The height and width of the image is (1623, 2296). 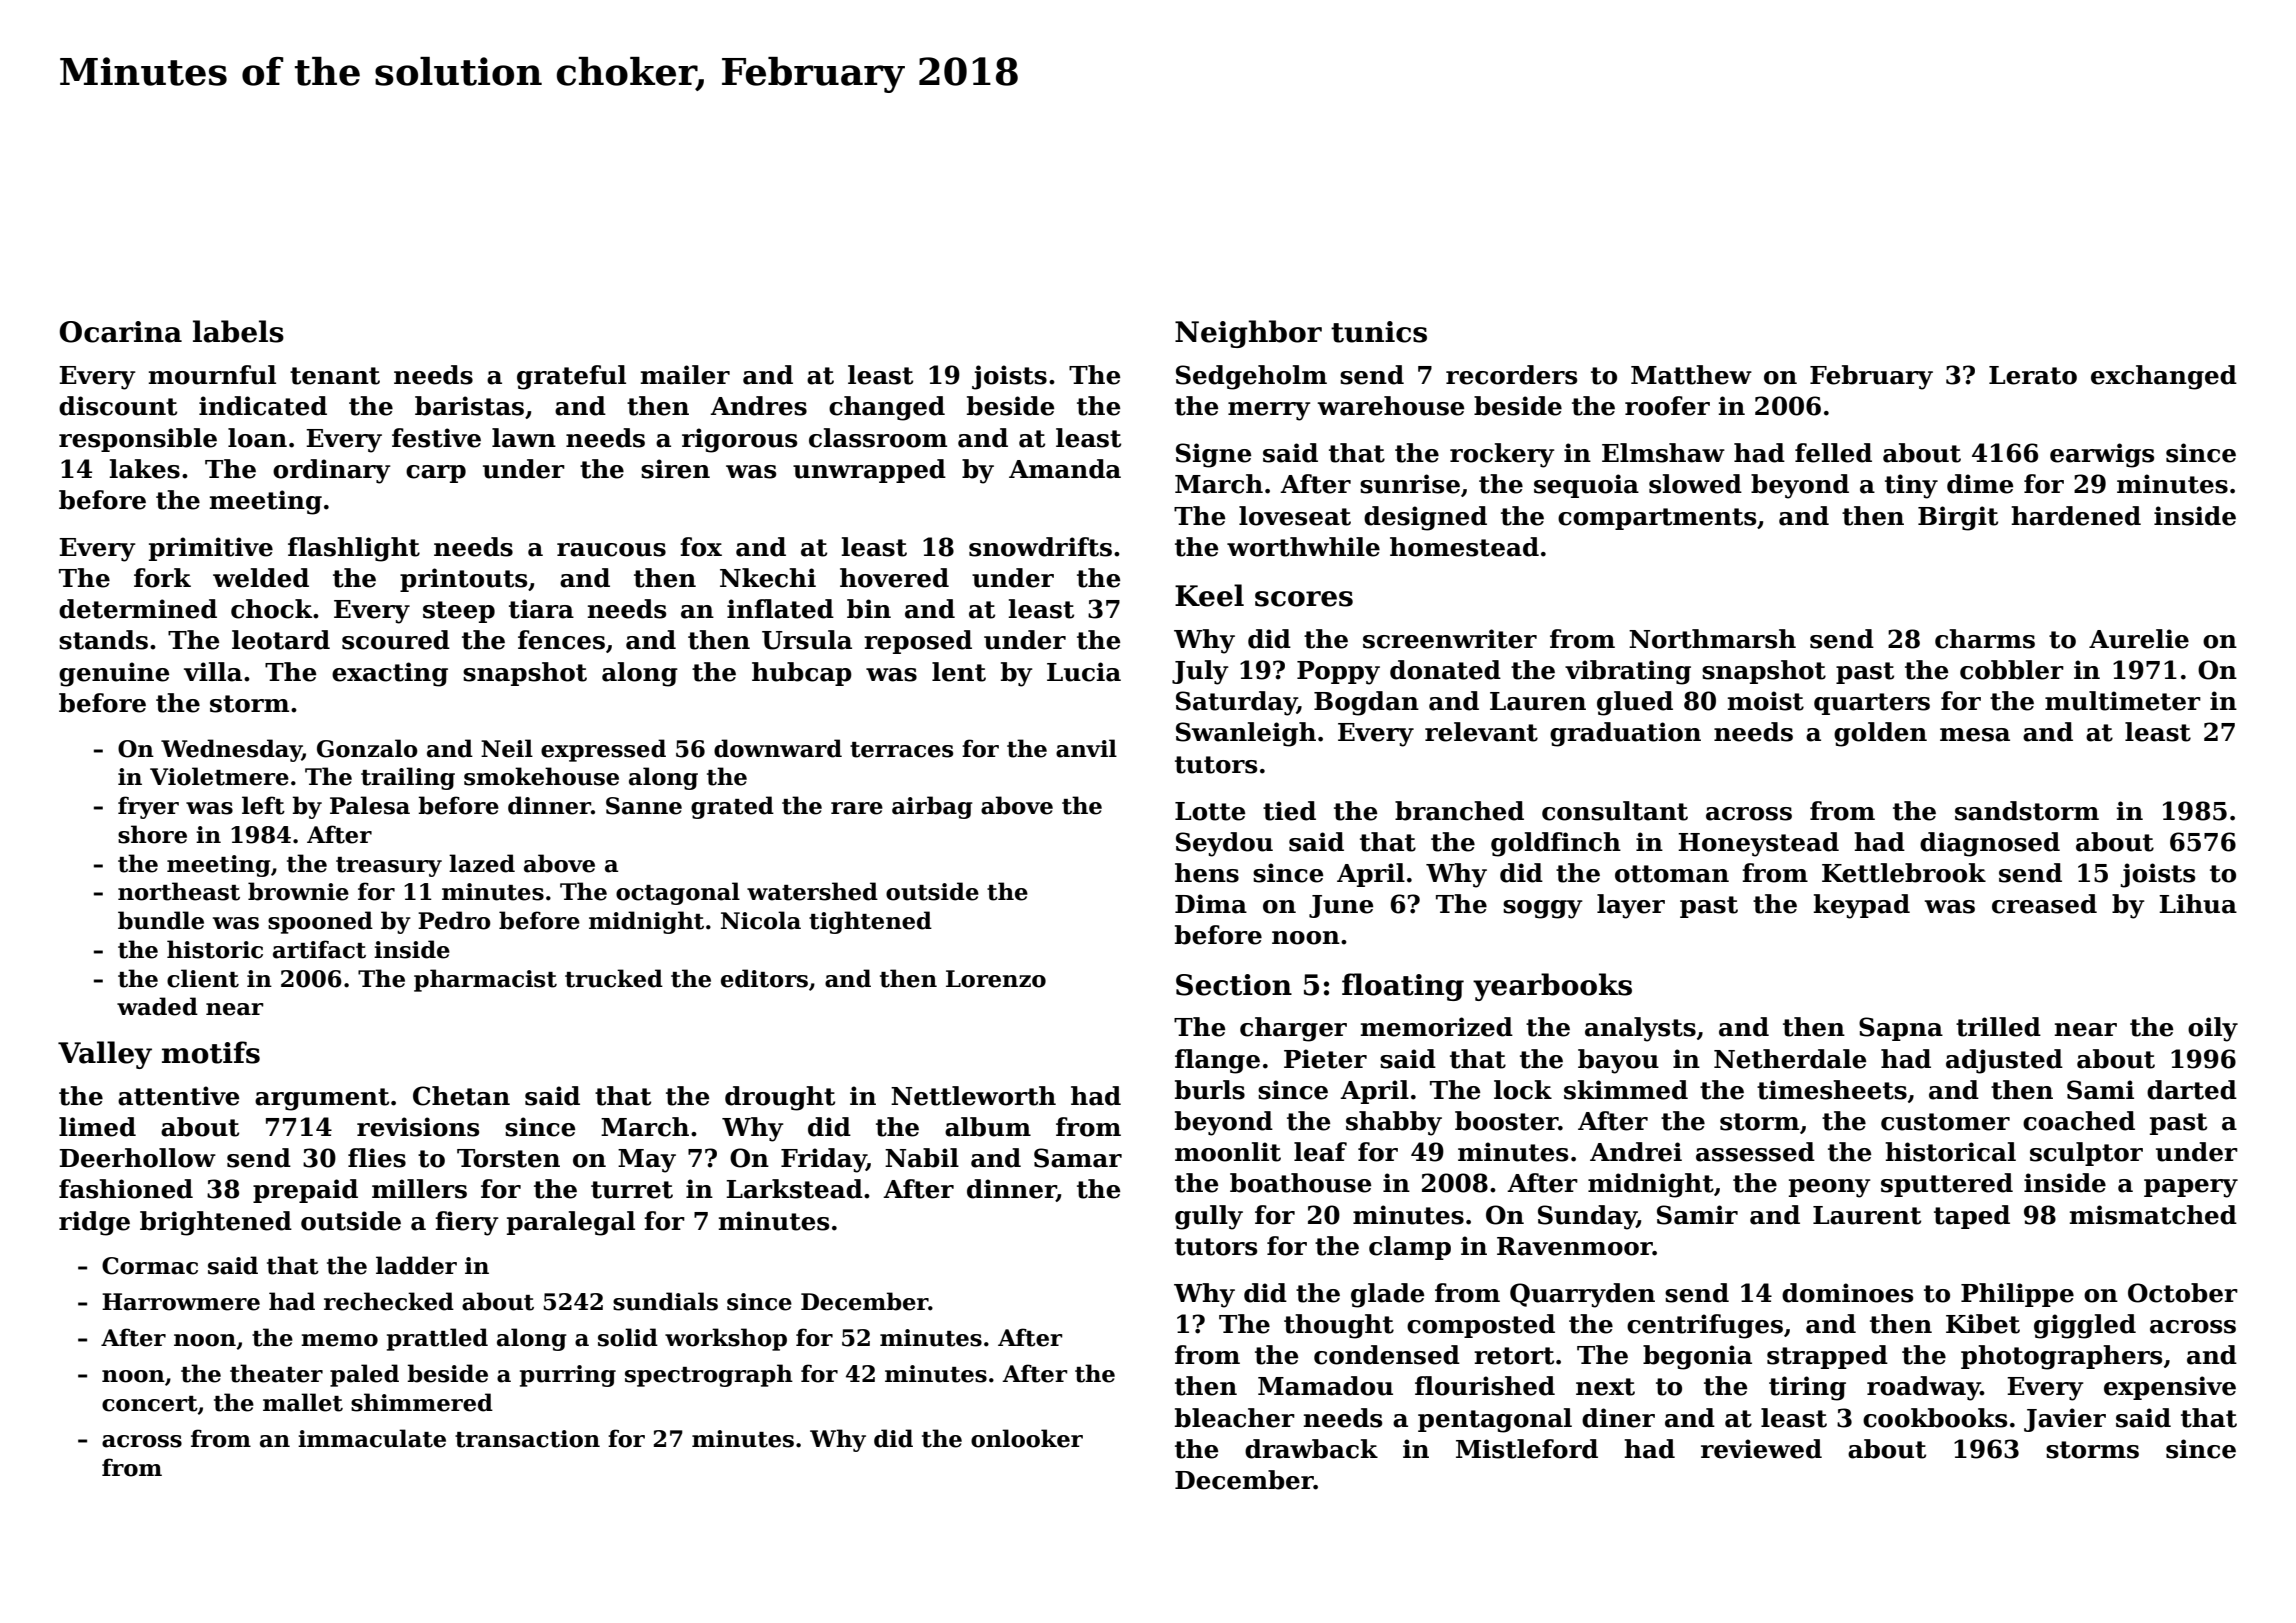 I want to click on peony, so click(x=1830, y=1188).
